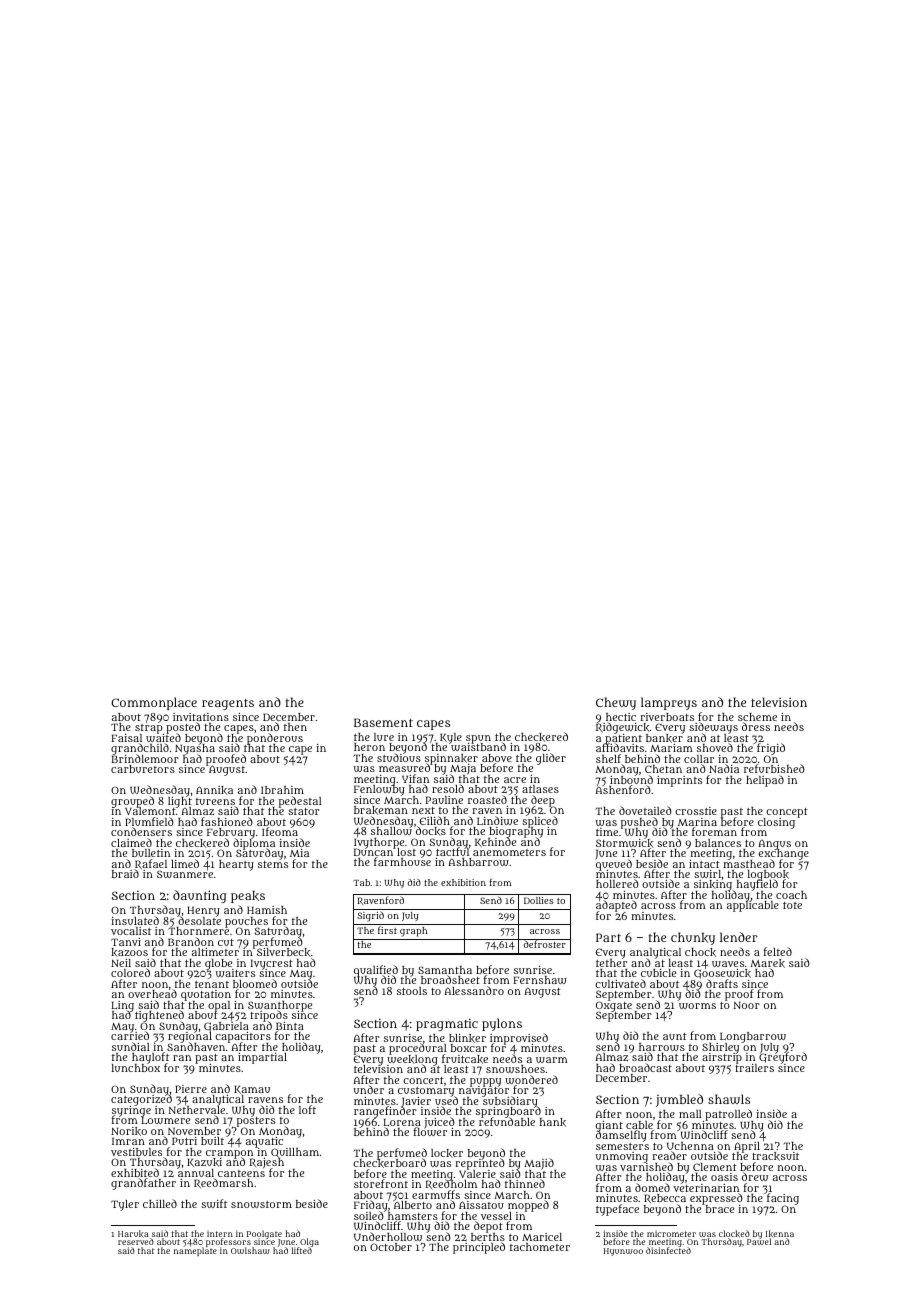  What do you see at coordinates (645, 1067) in the screenshot?
I see `broadcast` at bounding box center [645, 1067].
